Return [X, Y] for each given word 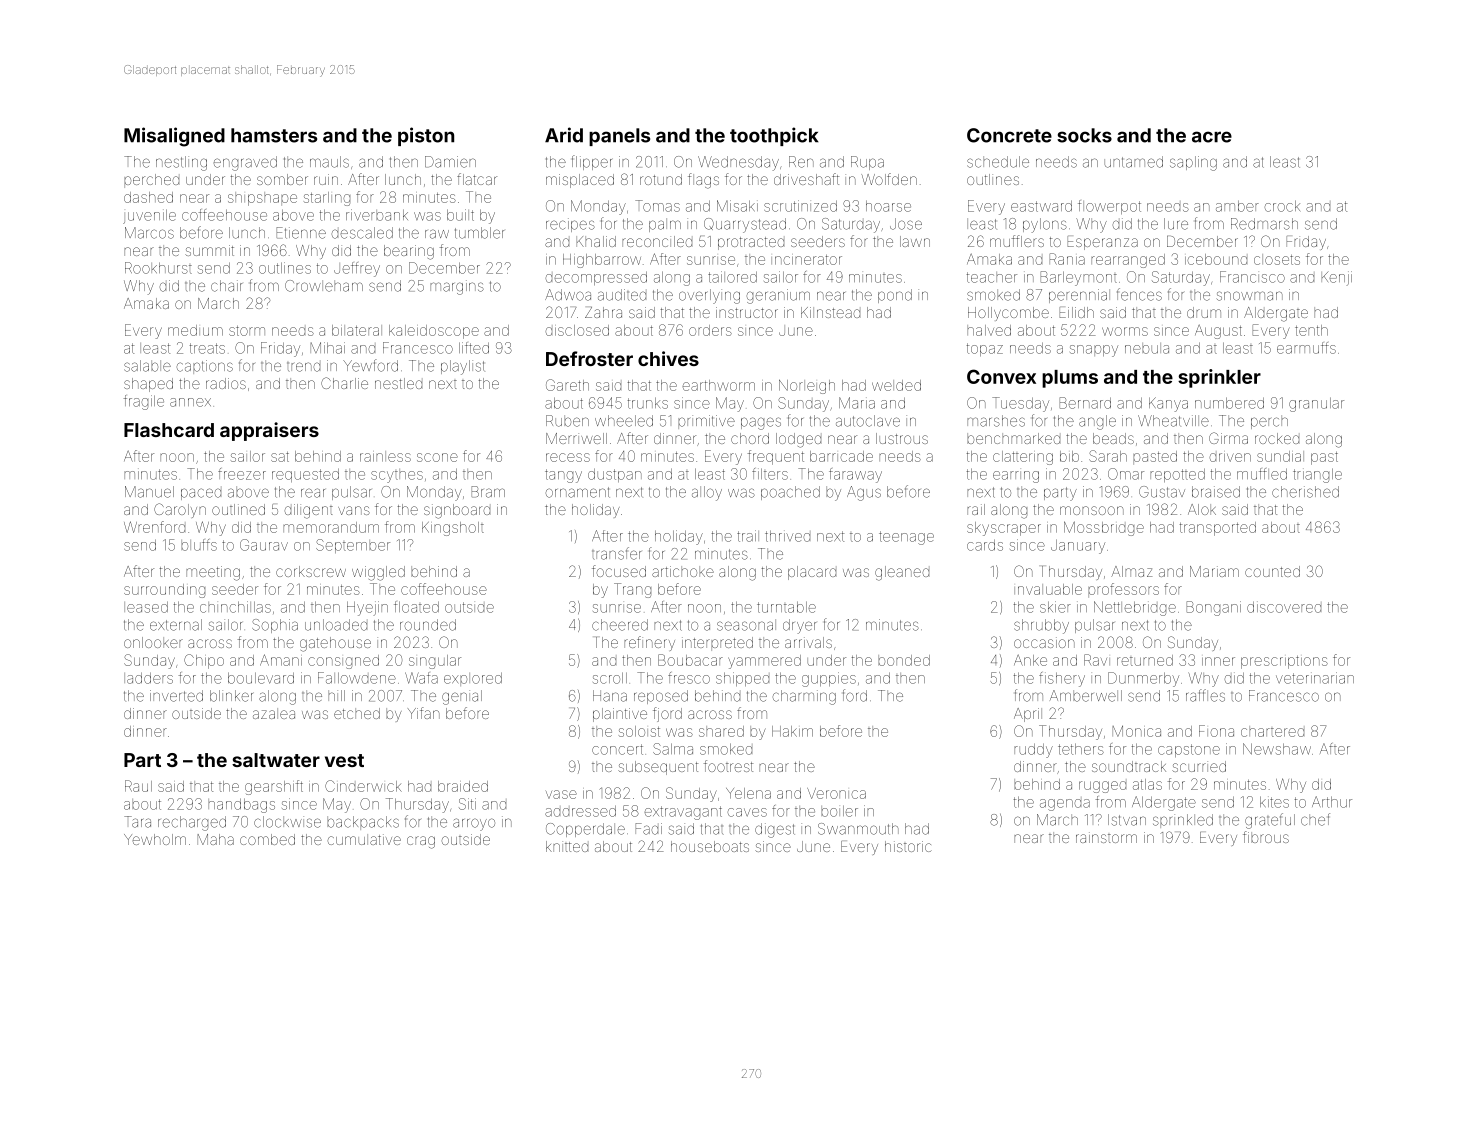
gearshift [274, 787]
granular [1316, 405]
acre [1212, 137]
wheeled [624, 421]
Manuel [149, 492]
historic [908, 846]
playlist [462, 367]
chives [668, 358]
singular [435, 662]
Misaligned [174, 137]
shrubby [1041, 626]
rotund [661, 179]
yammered [764, 662]
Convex [1001, 376]
